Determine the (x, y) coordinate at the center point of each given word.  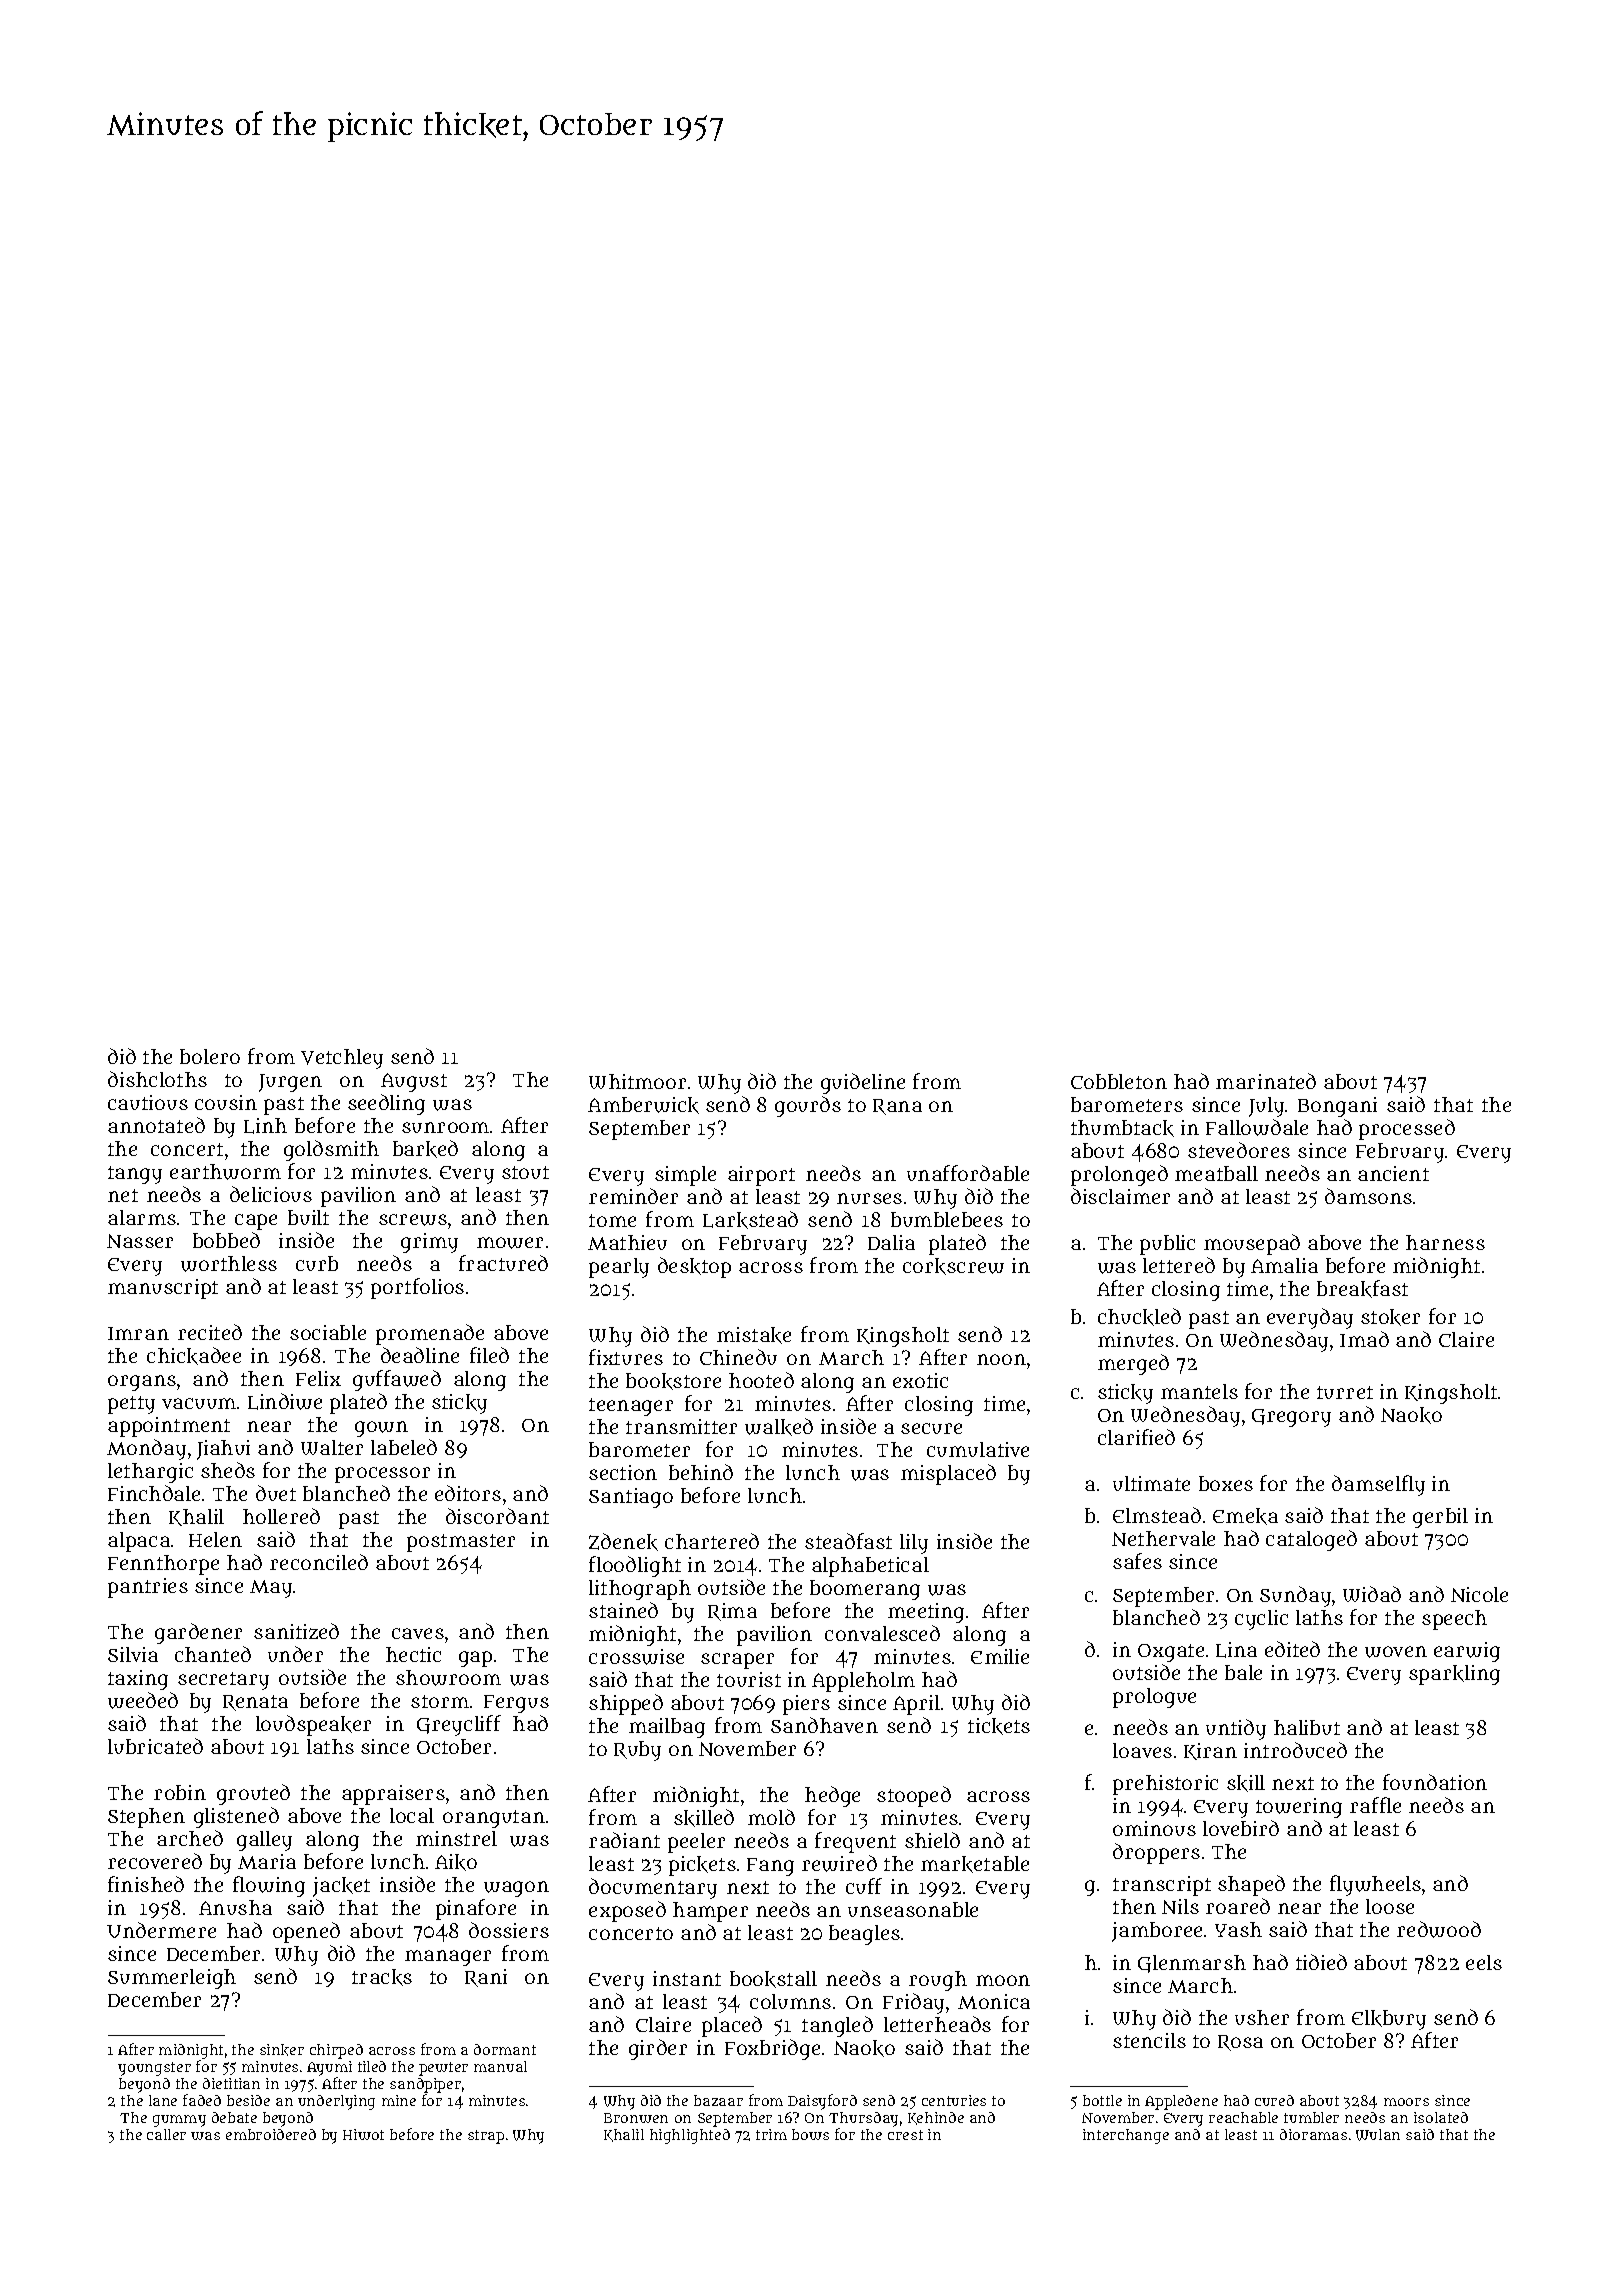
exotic (920, 1380)
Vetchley (342, 1059)
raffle (1375, 1805)
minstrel (456, 1838)
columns (790, 2001)
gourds (808, 1106)
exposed (627, 1911)
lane (163, 2100)
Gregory (1291, 1418)
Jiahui (223, 1450)
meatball (1216, 1173)
